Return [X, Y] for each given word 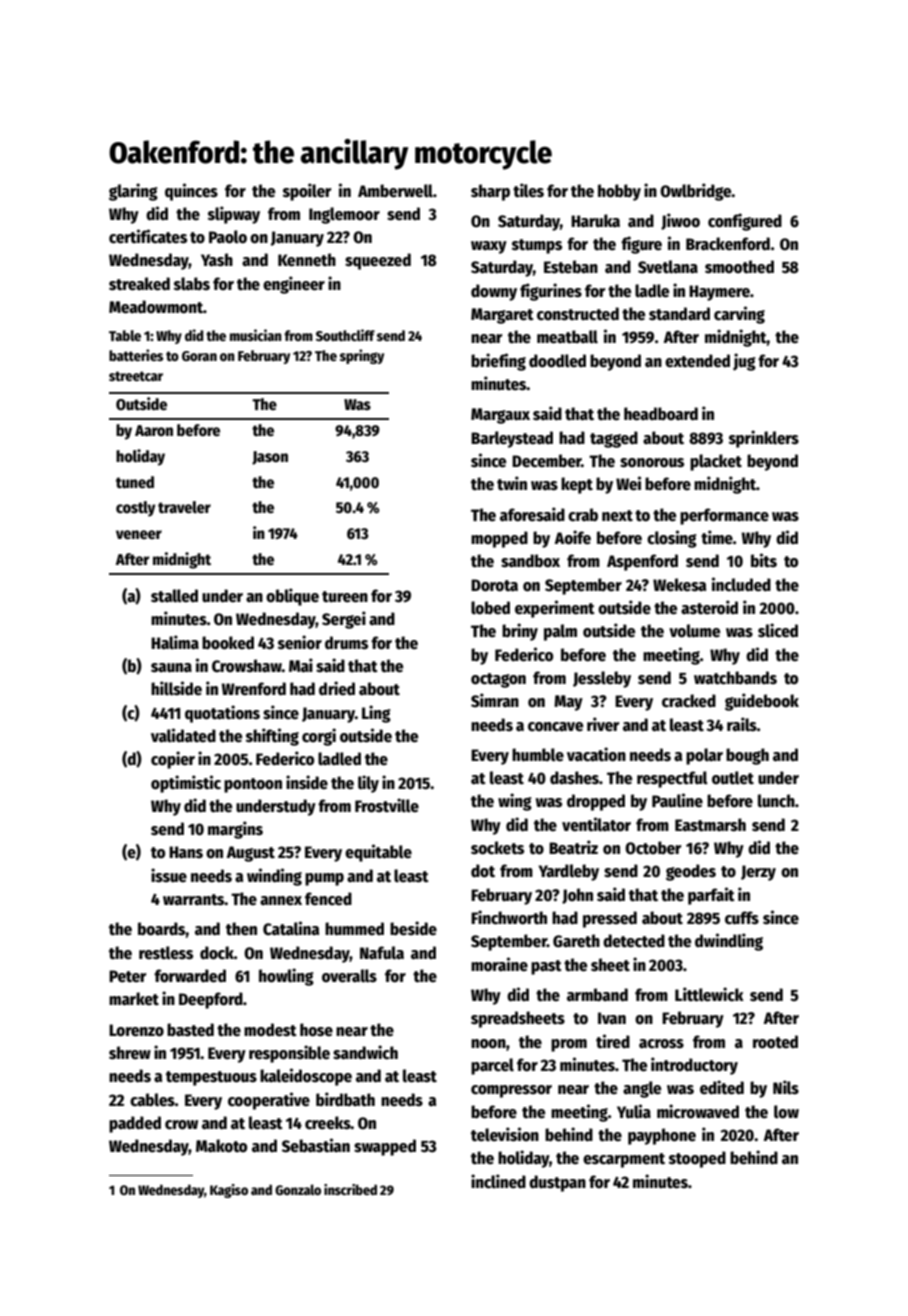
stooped [697, 1159]
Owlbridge [696, 192]
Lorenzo [136, 1030]
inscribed [350, 1189]
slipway [234, 215]
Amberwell [395, 191]
